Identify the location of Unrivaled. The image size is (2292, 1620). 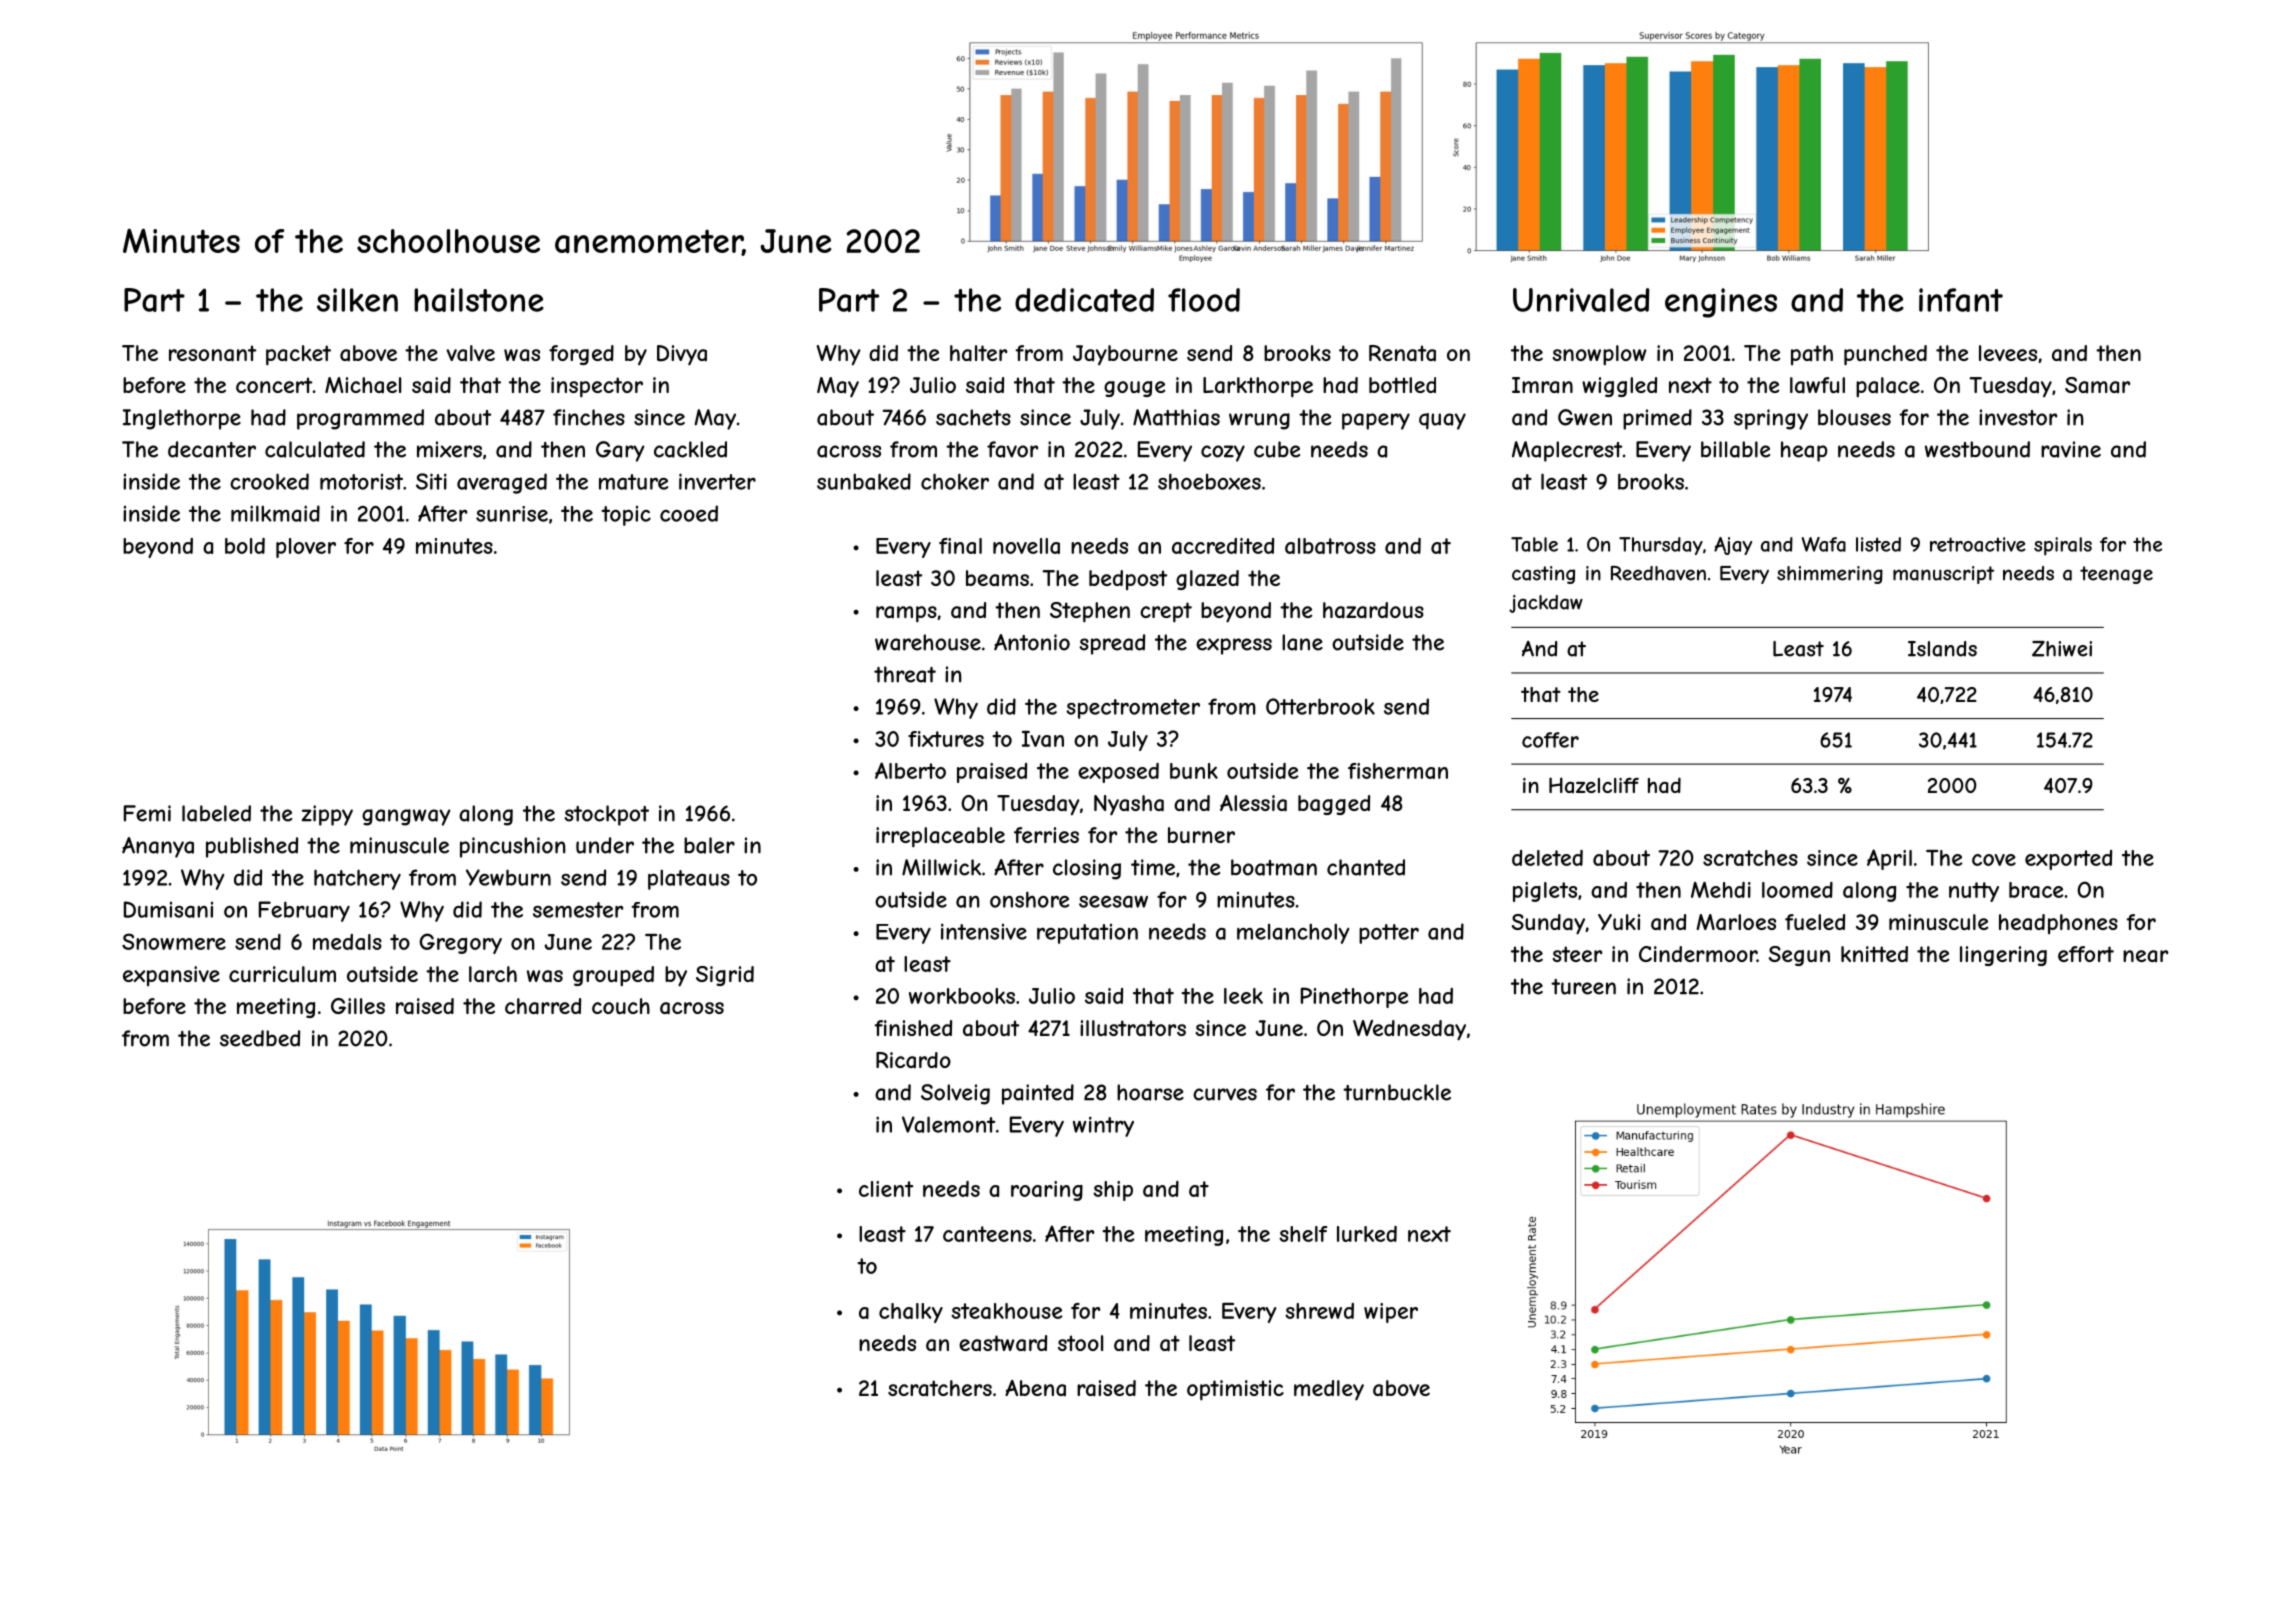
(1581, 300).
